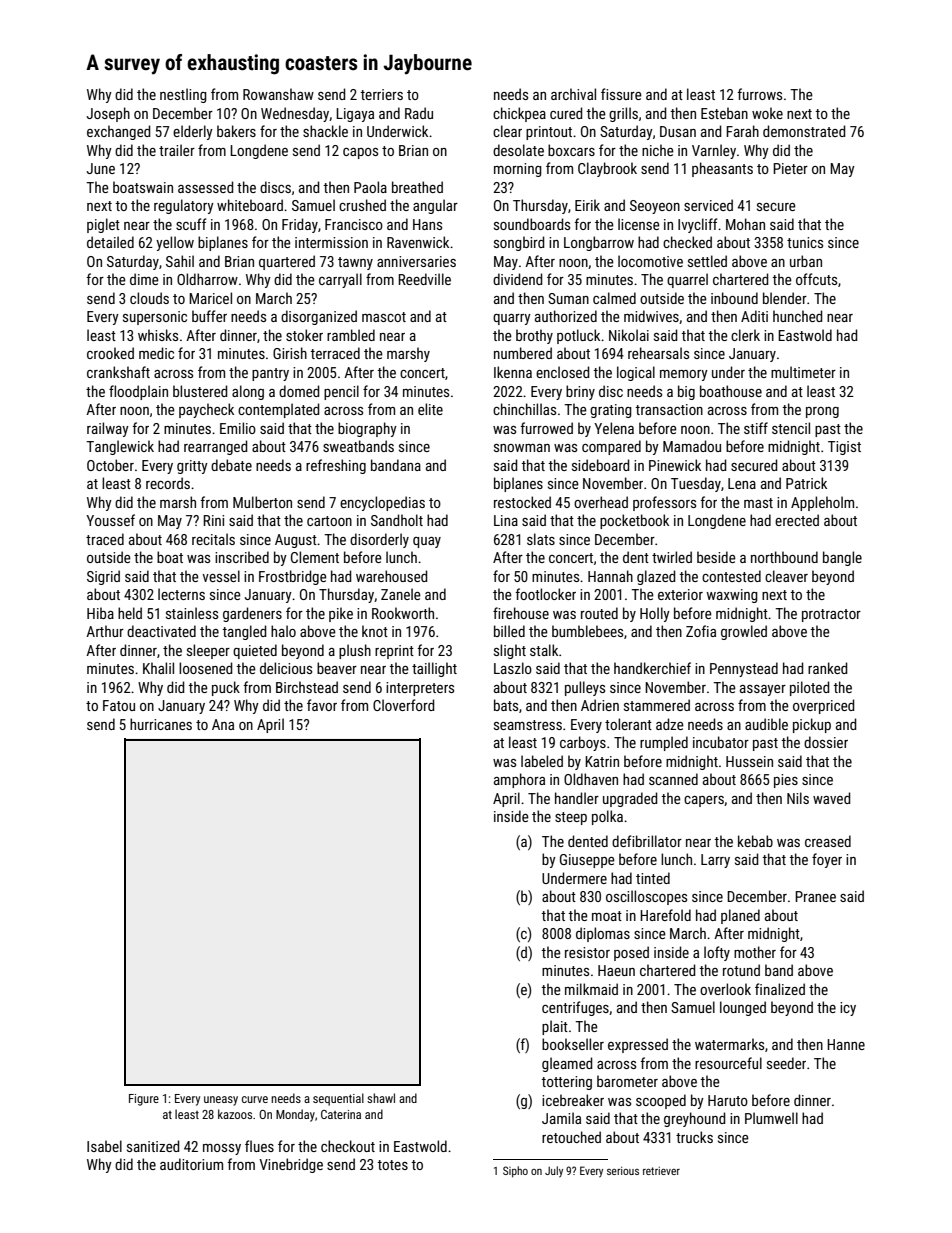 This image has height=1233, width=952. Describe the element at coordinates (384, 317) in the image. I see `mascot` at that location.
